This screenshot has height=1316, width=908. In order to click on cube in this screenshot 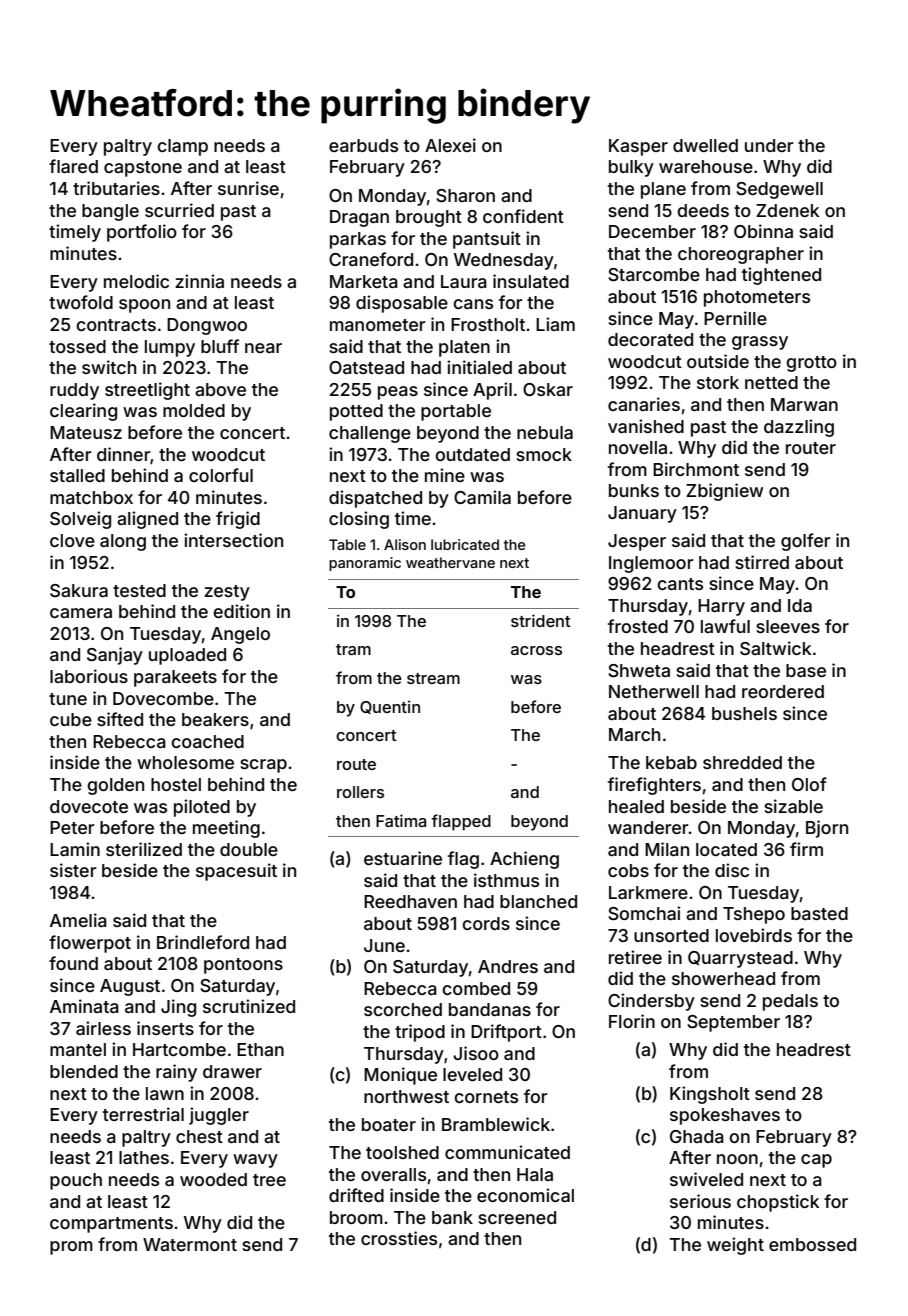, I will do `click(71, 719)`.
